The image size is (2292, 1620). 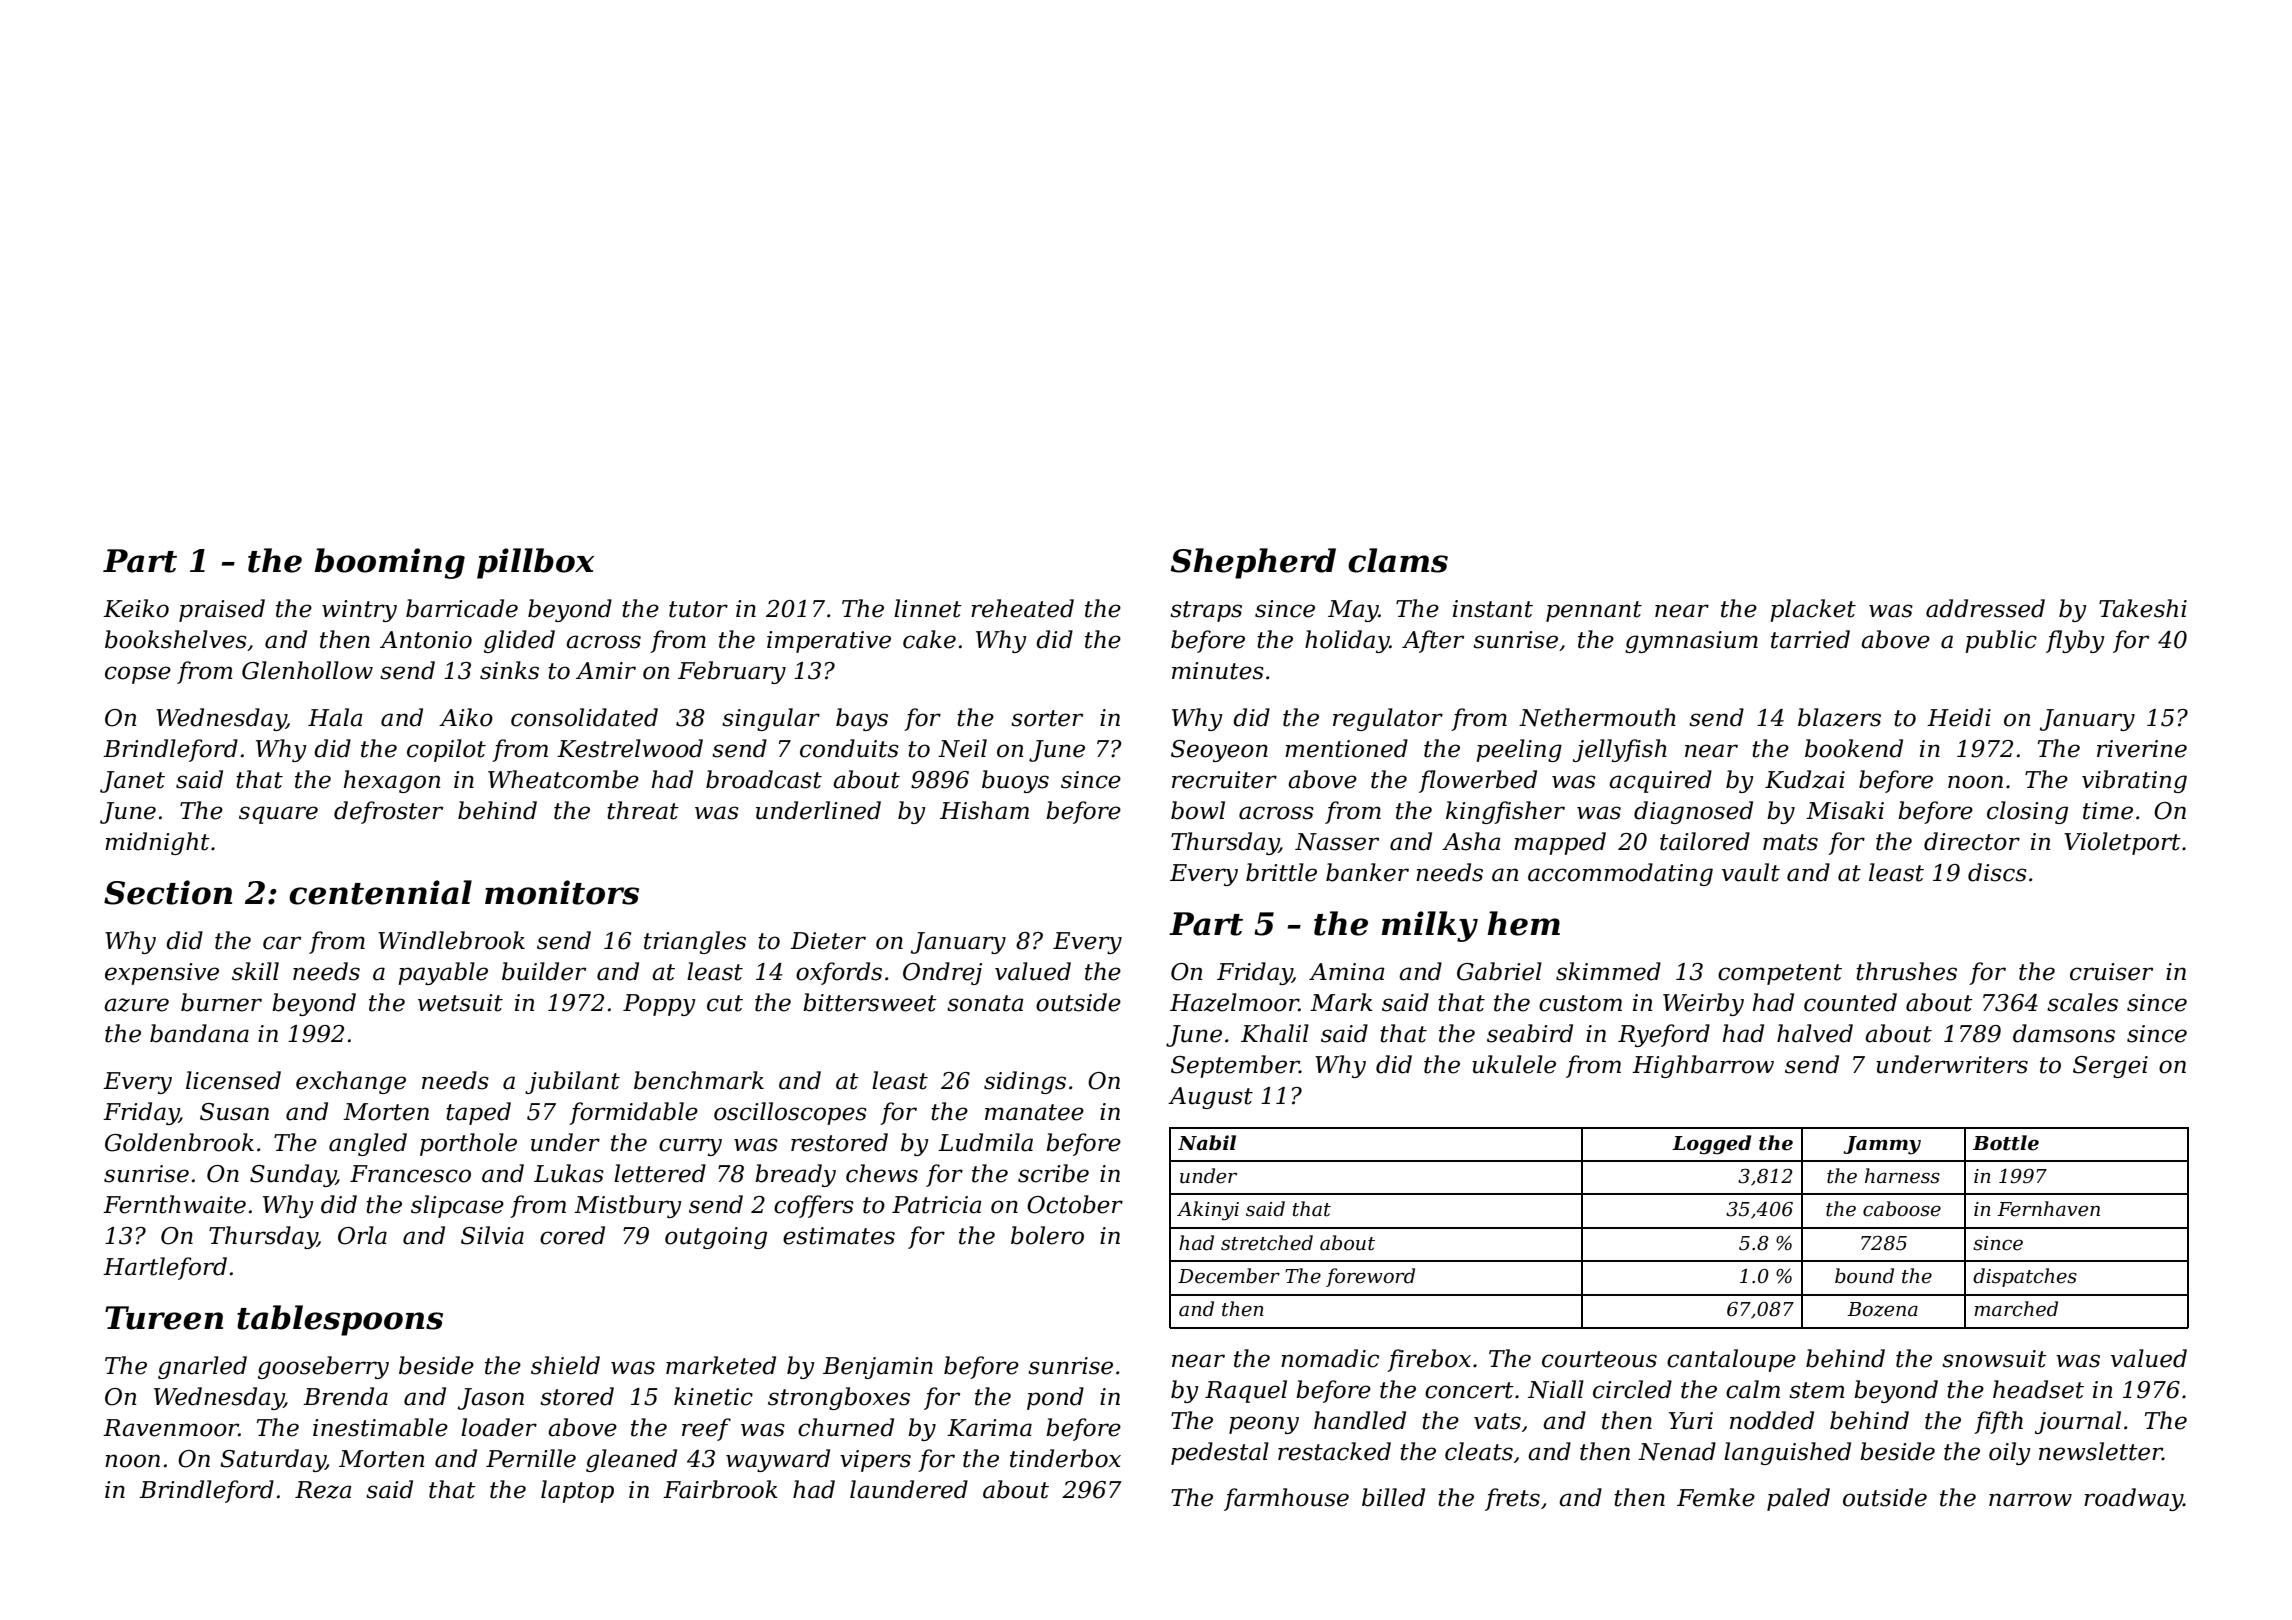 I want to click on Hartleford, so click(x=165, y=1268).
